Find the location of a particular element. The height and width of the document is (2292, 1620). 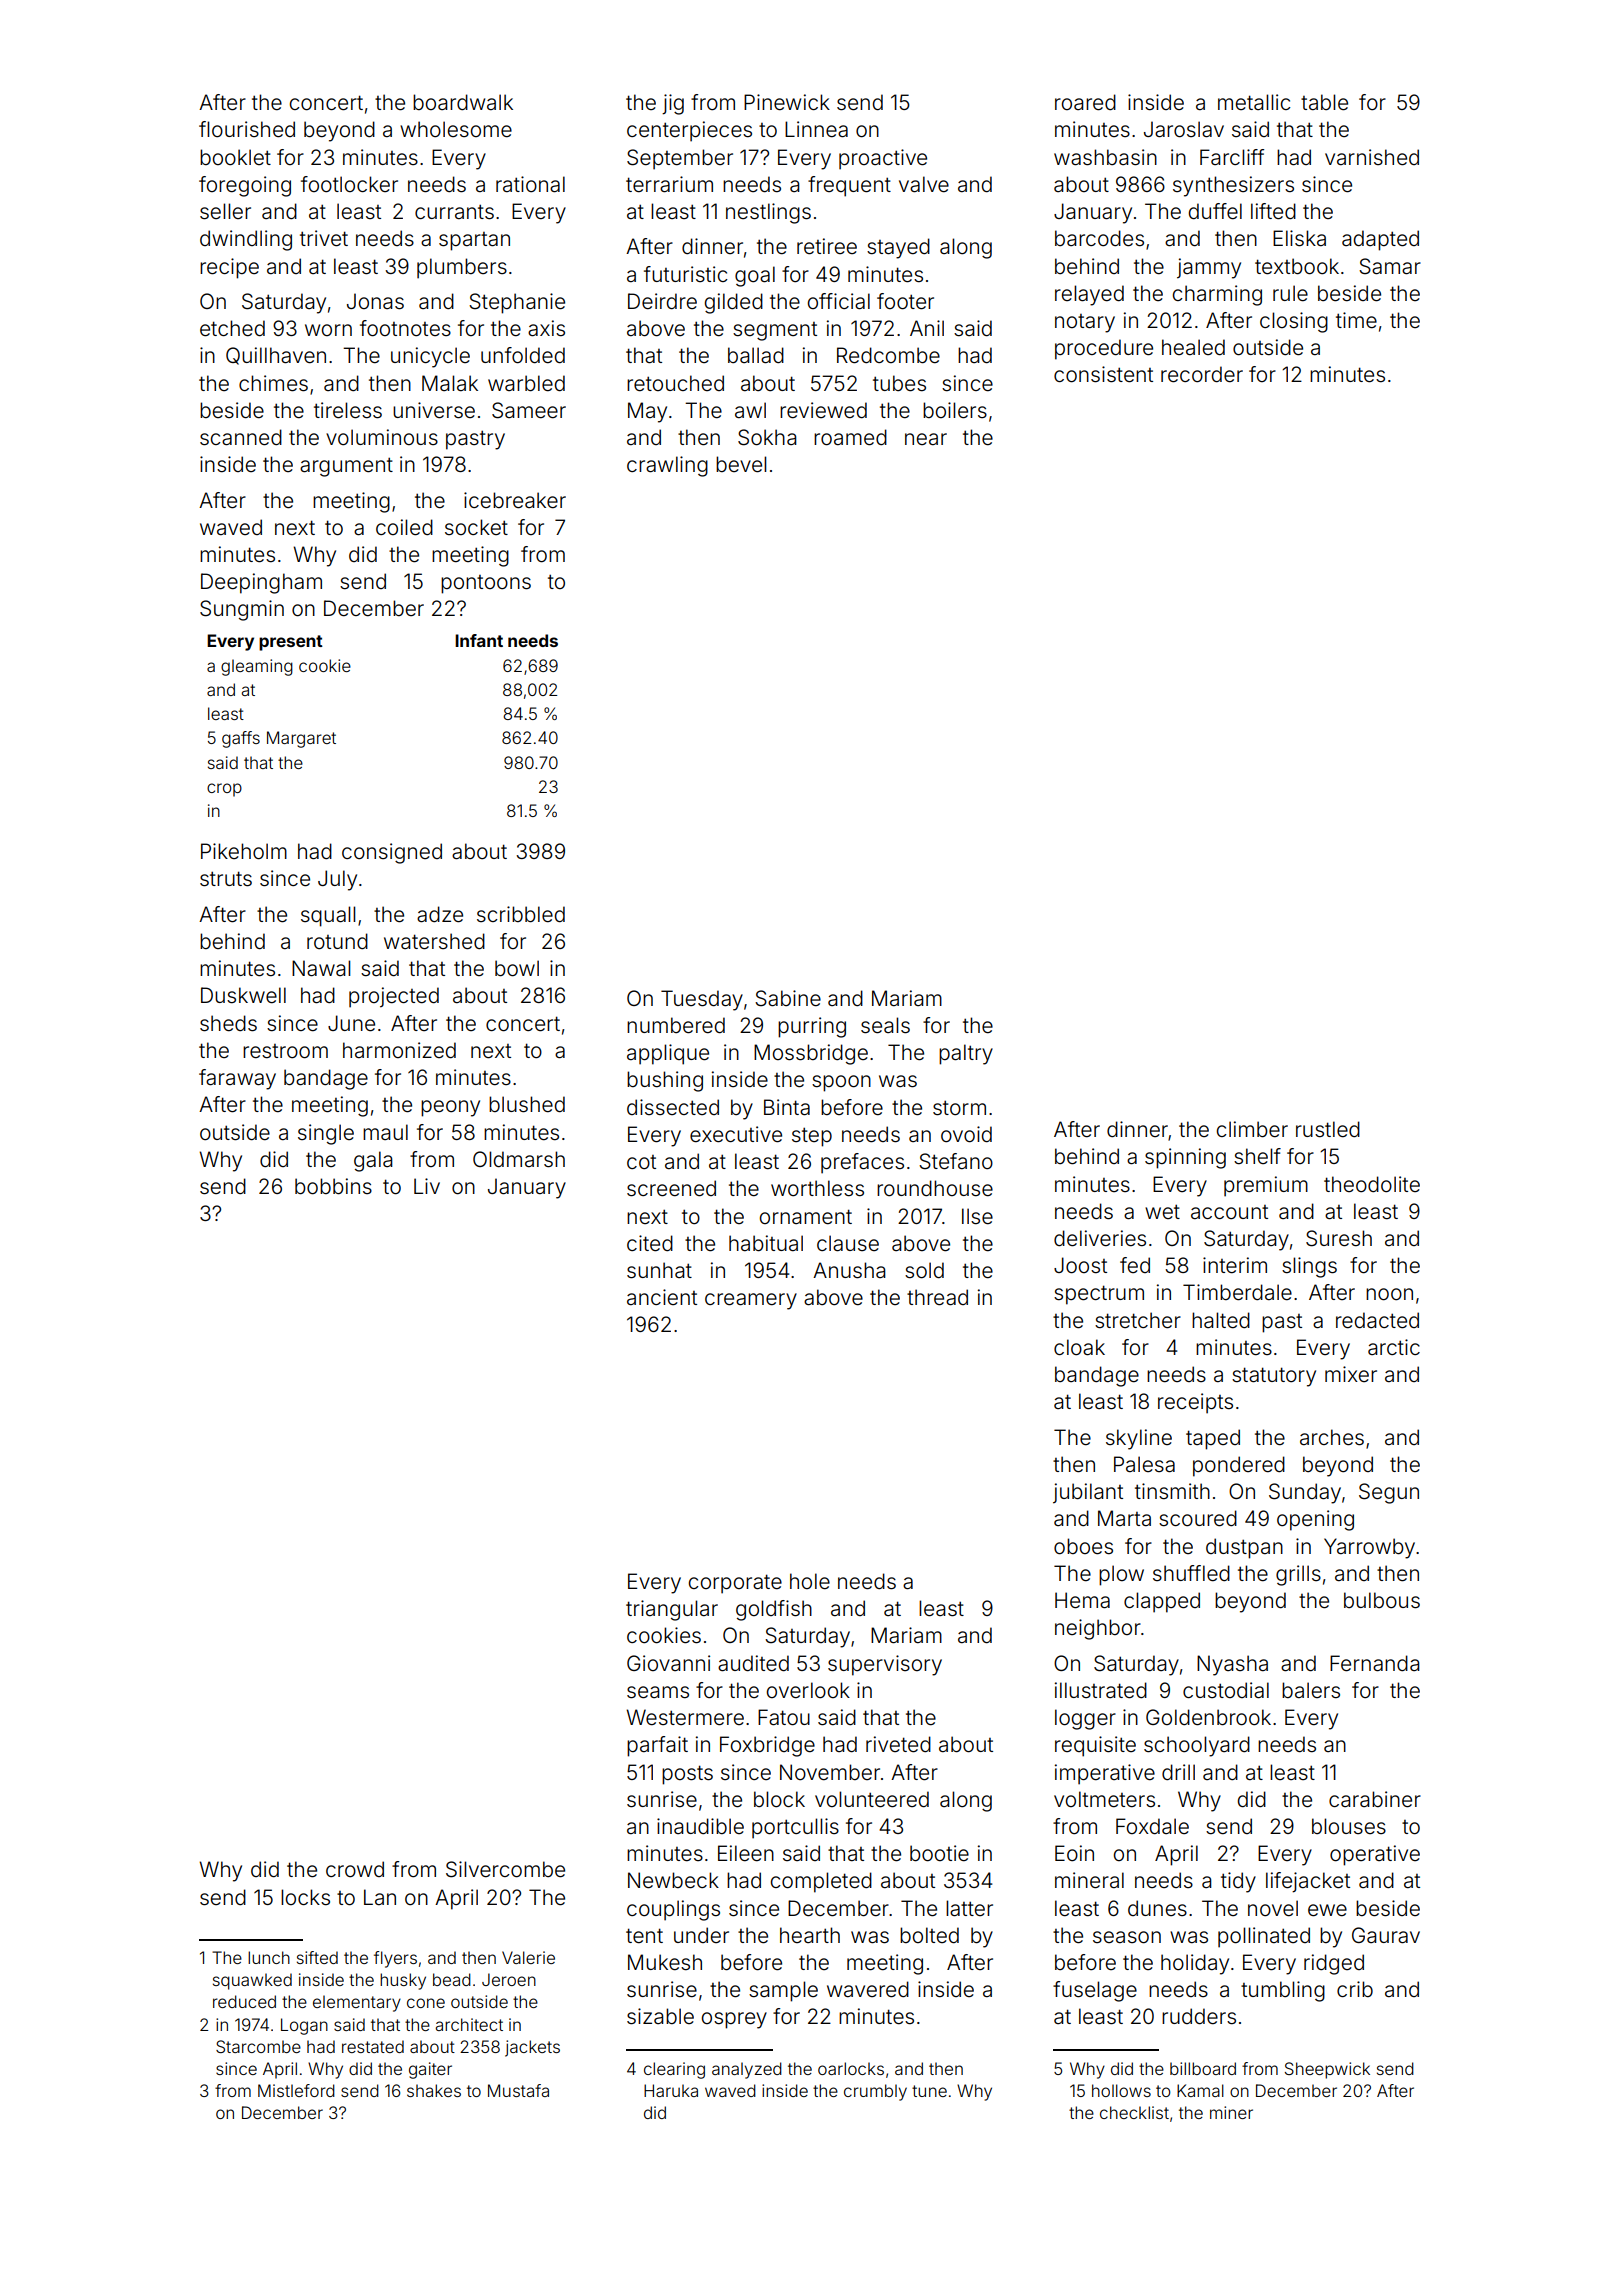

thread is located at coordinates (937, 1297).
